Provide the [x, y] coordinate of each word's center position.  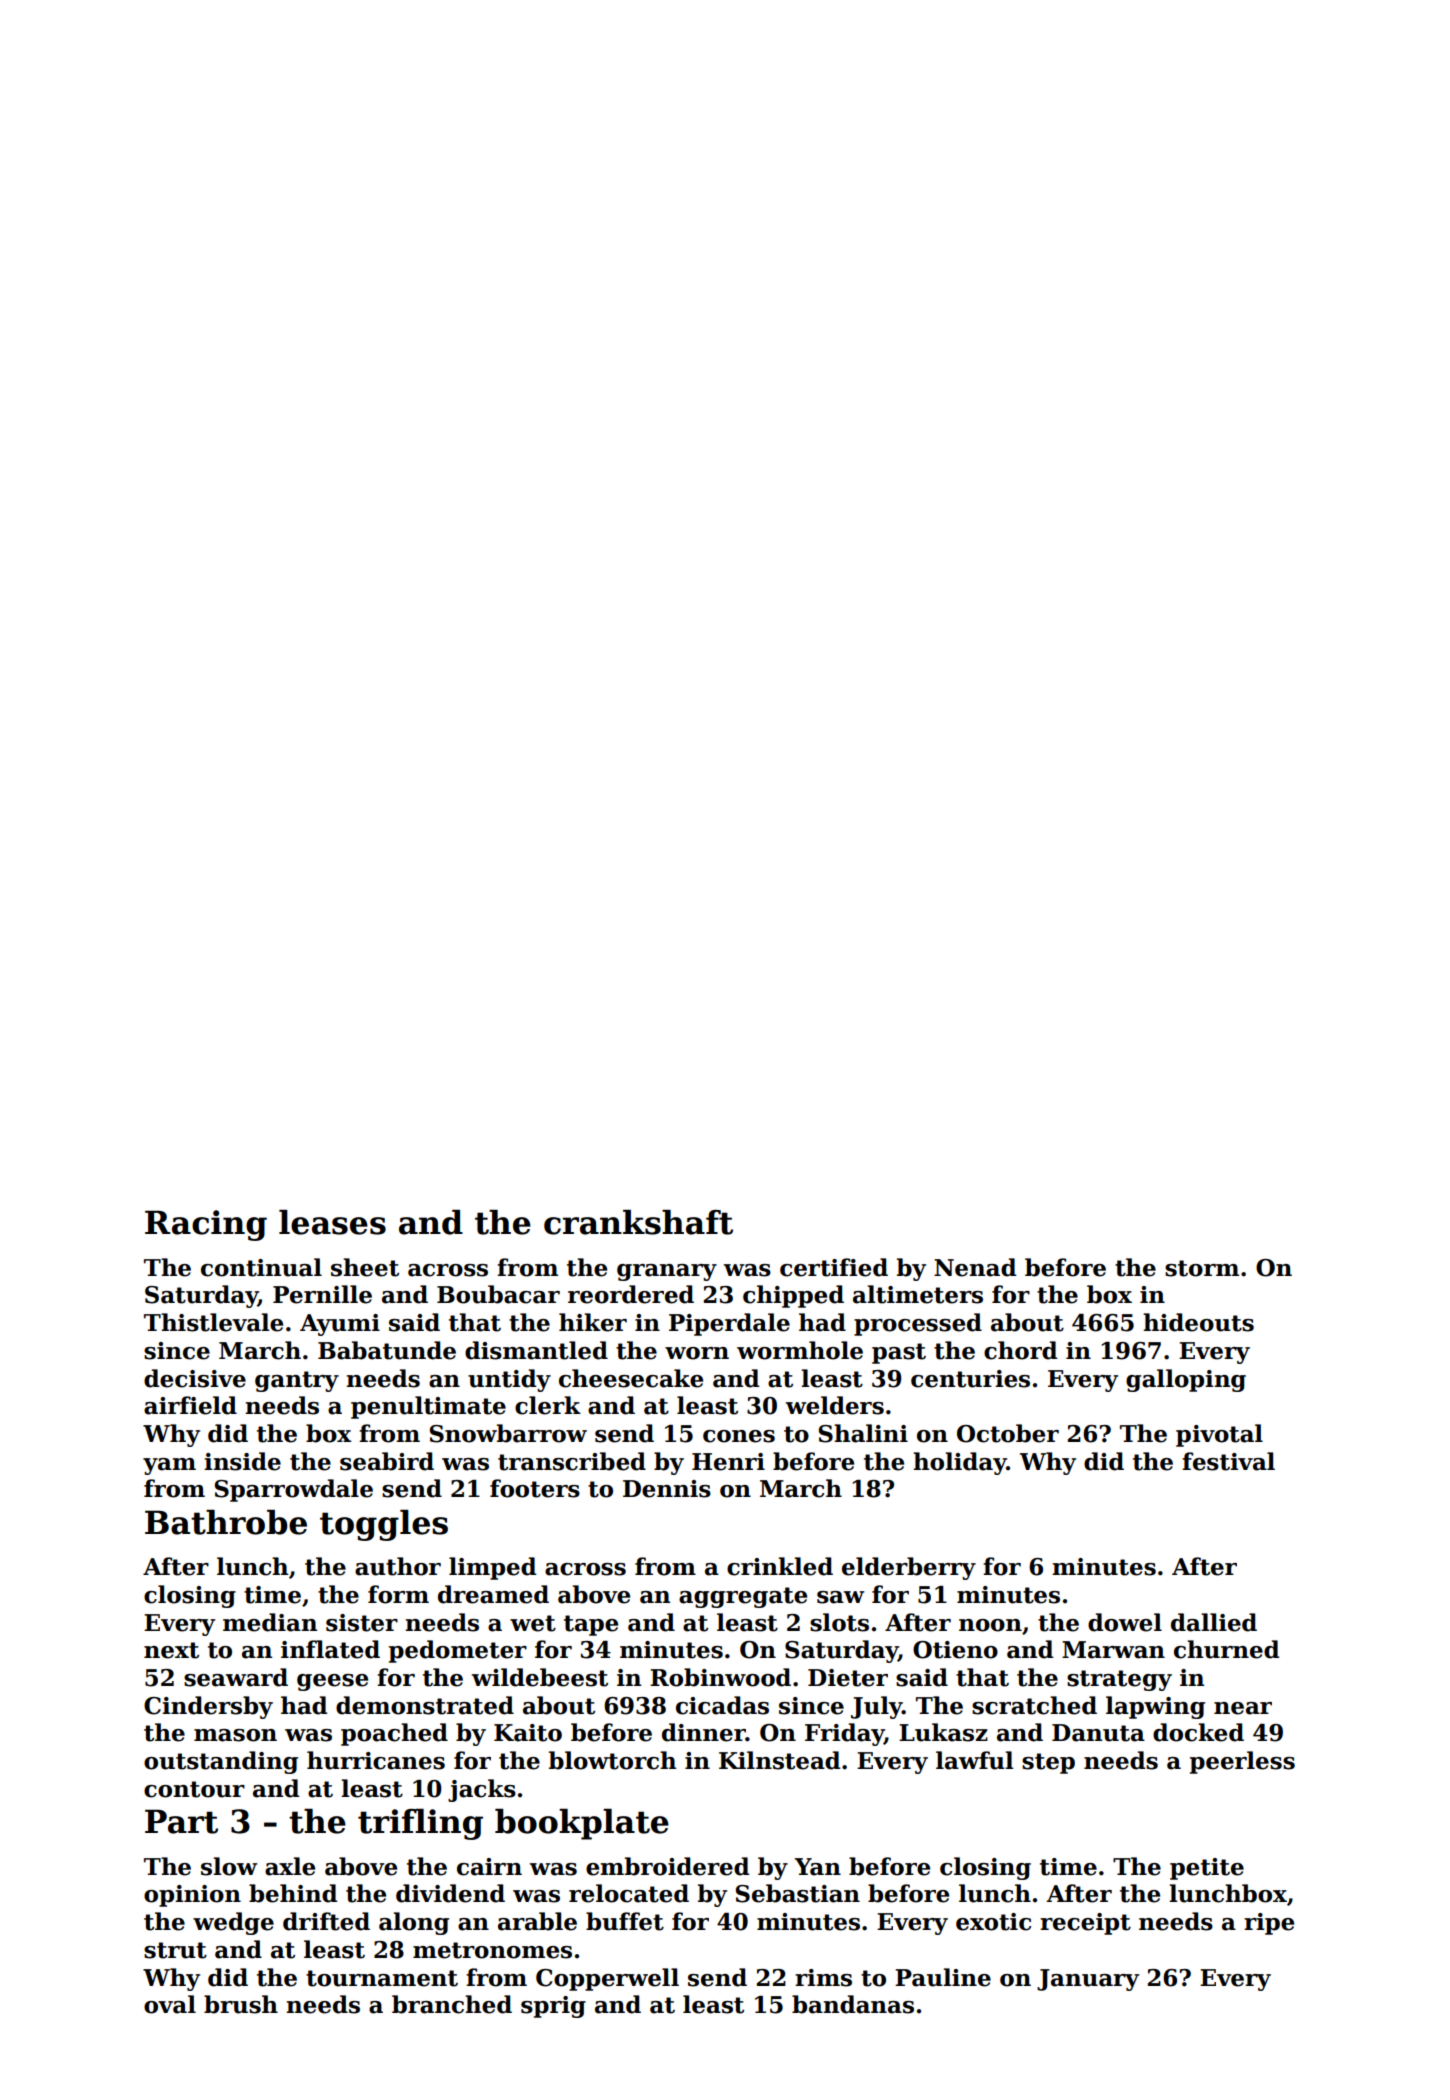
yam [169, 1466]
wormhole [800, 1350]
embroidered [667, 1866]
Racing [206, 1225]
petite [1207, 1869]
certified [834, 1267]
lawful [974, 1760]
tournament [382, 1978]
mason [235, 1735]
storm [1202, 1268]
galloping [1186, 1380]
